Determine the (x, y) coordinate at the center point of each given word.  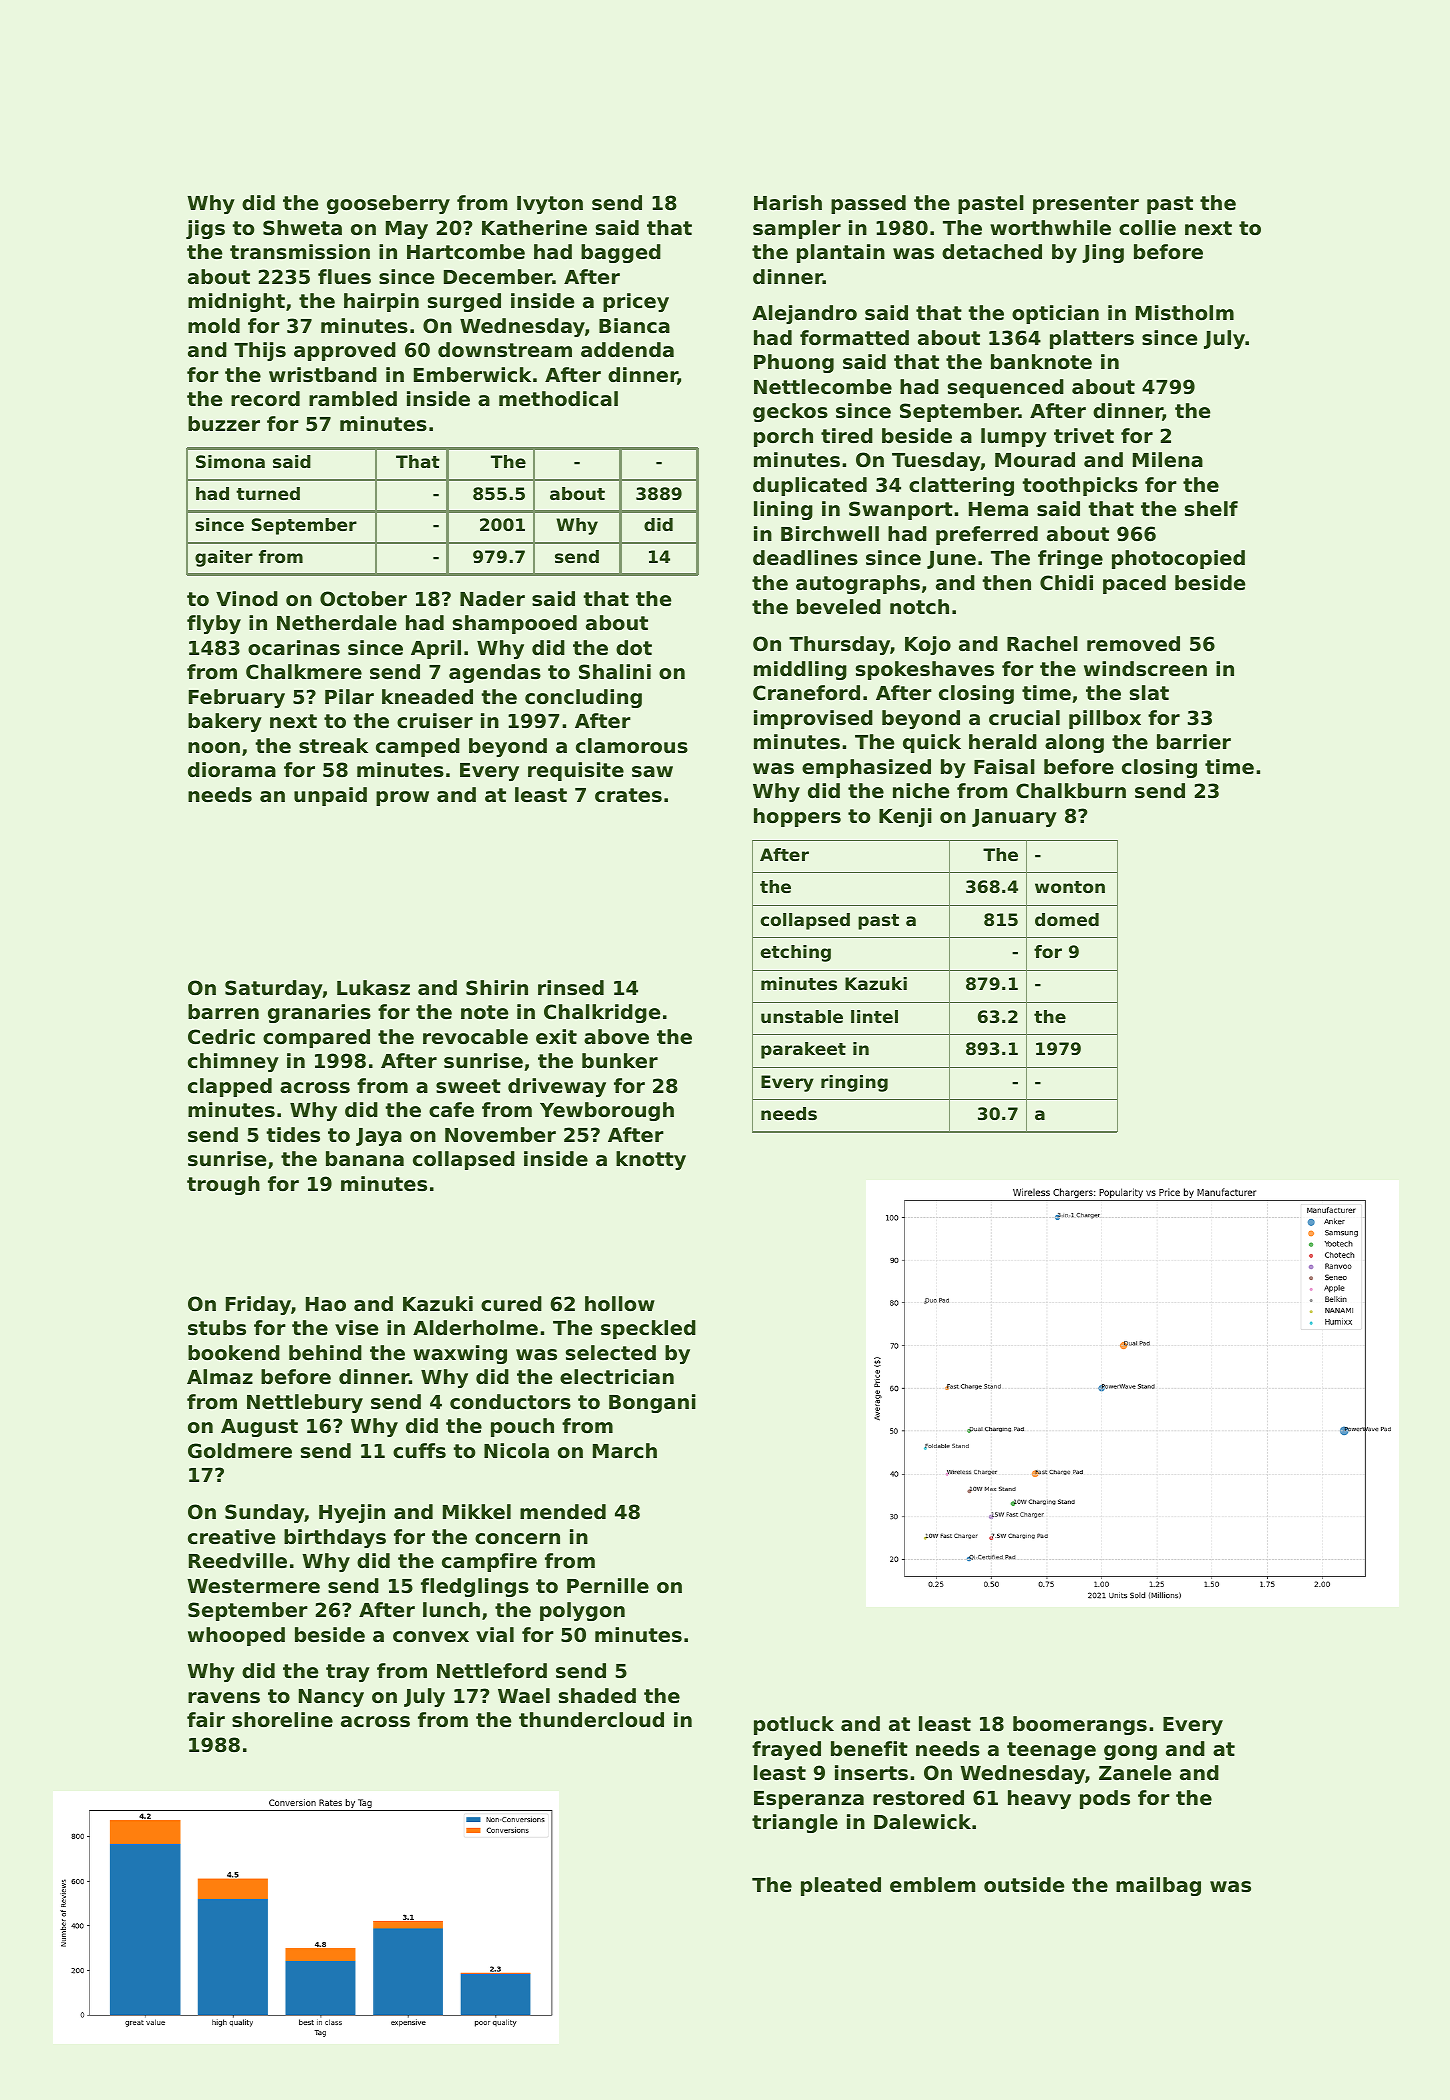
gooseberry (388, 204)
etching (796, 953)
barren (223, 1011)
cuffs (419, 1451)
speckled (648, 1329)
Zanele (1135, 1772)
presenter (1086, 205)
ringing (854, 1083)
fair (206, 1719)
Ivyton (550, 205)
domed (1067, 919)
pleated (841, 1886)
